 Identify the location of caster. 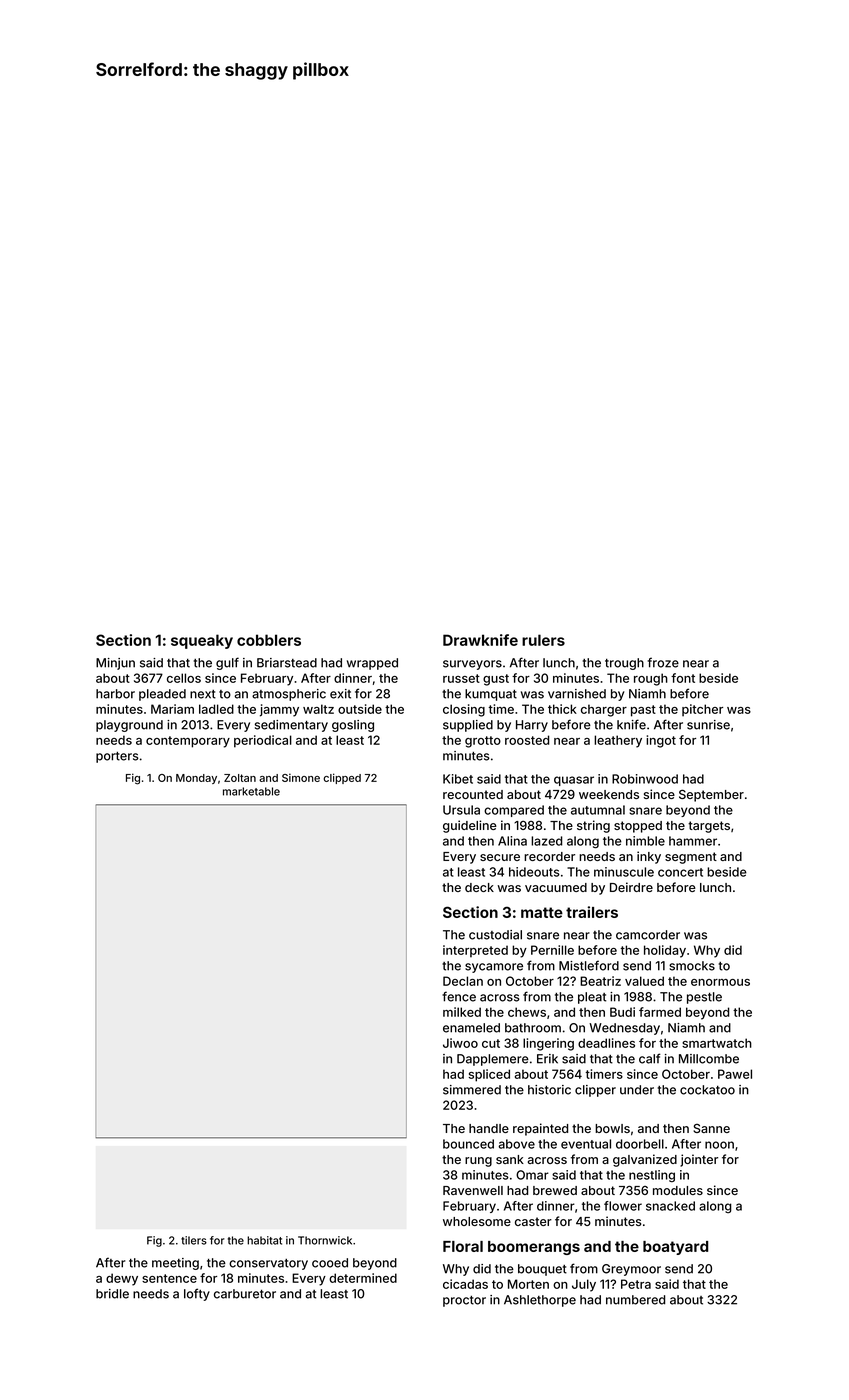
(533, 1221).
